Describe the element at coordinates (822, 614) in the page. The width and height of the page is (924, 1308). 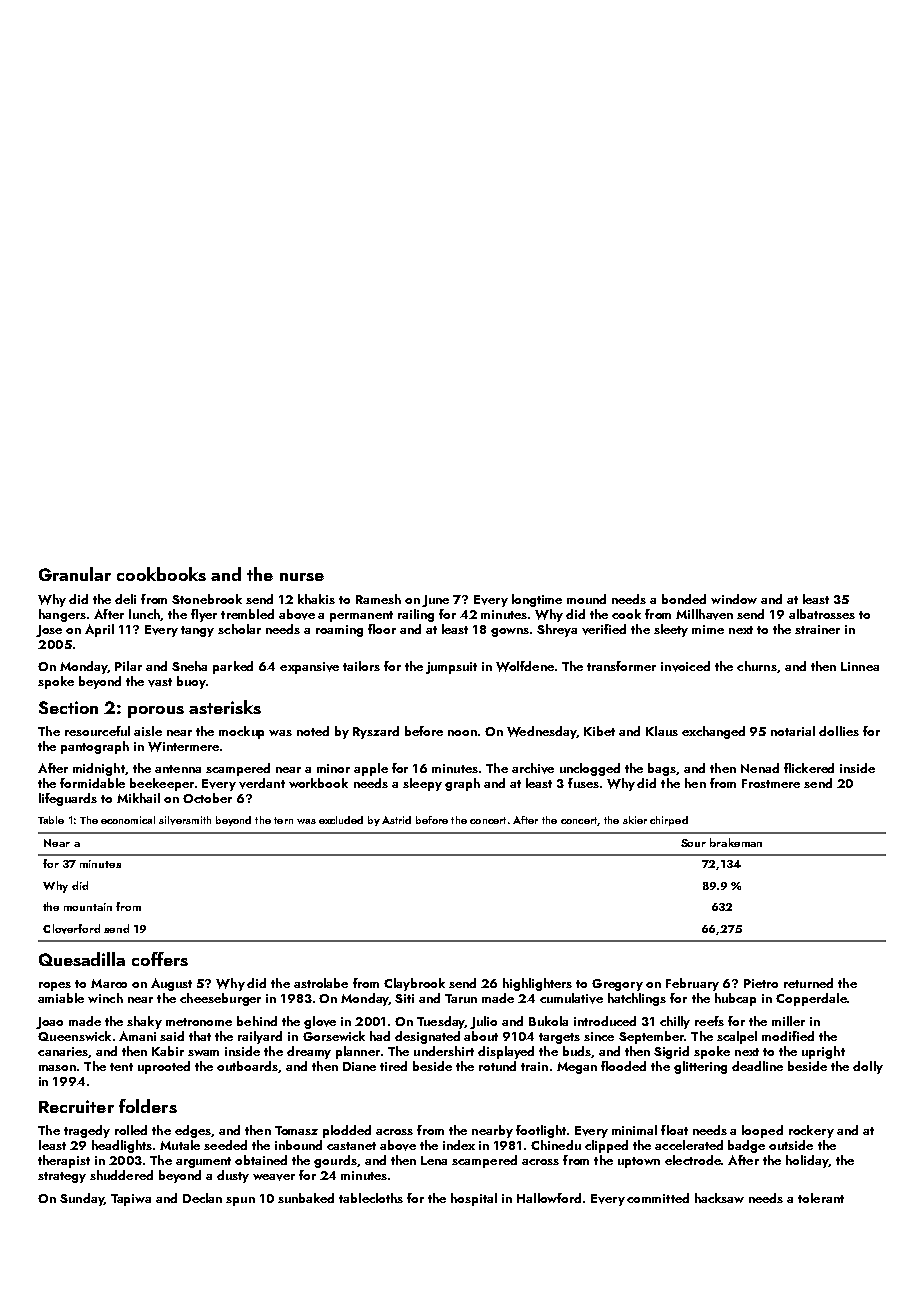
I see `albatrosses` at that location.
